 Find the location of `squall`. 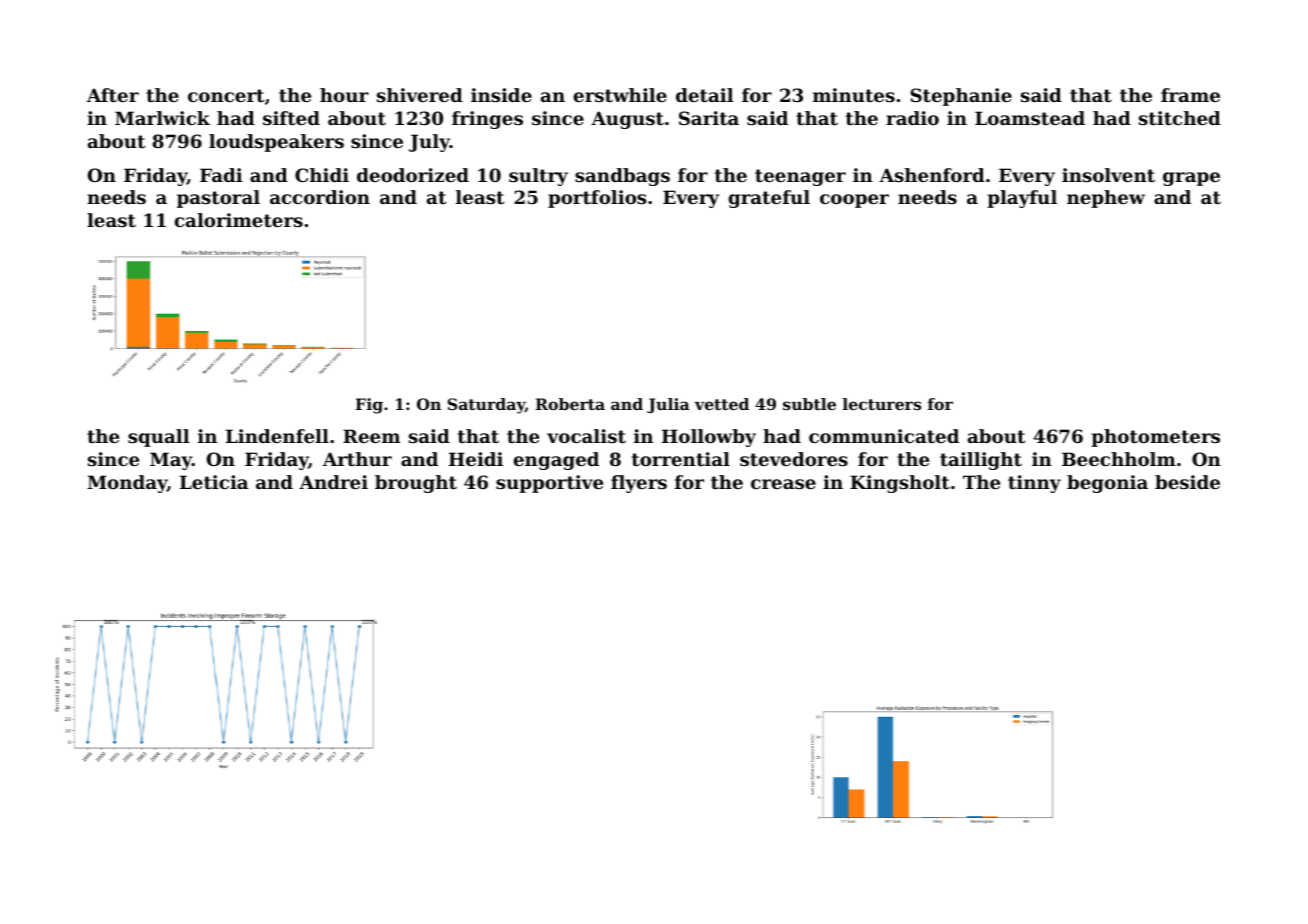

squall is located at coordinates (158, 438).
